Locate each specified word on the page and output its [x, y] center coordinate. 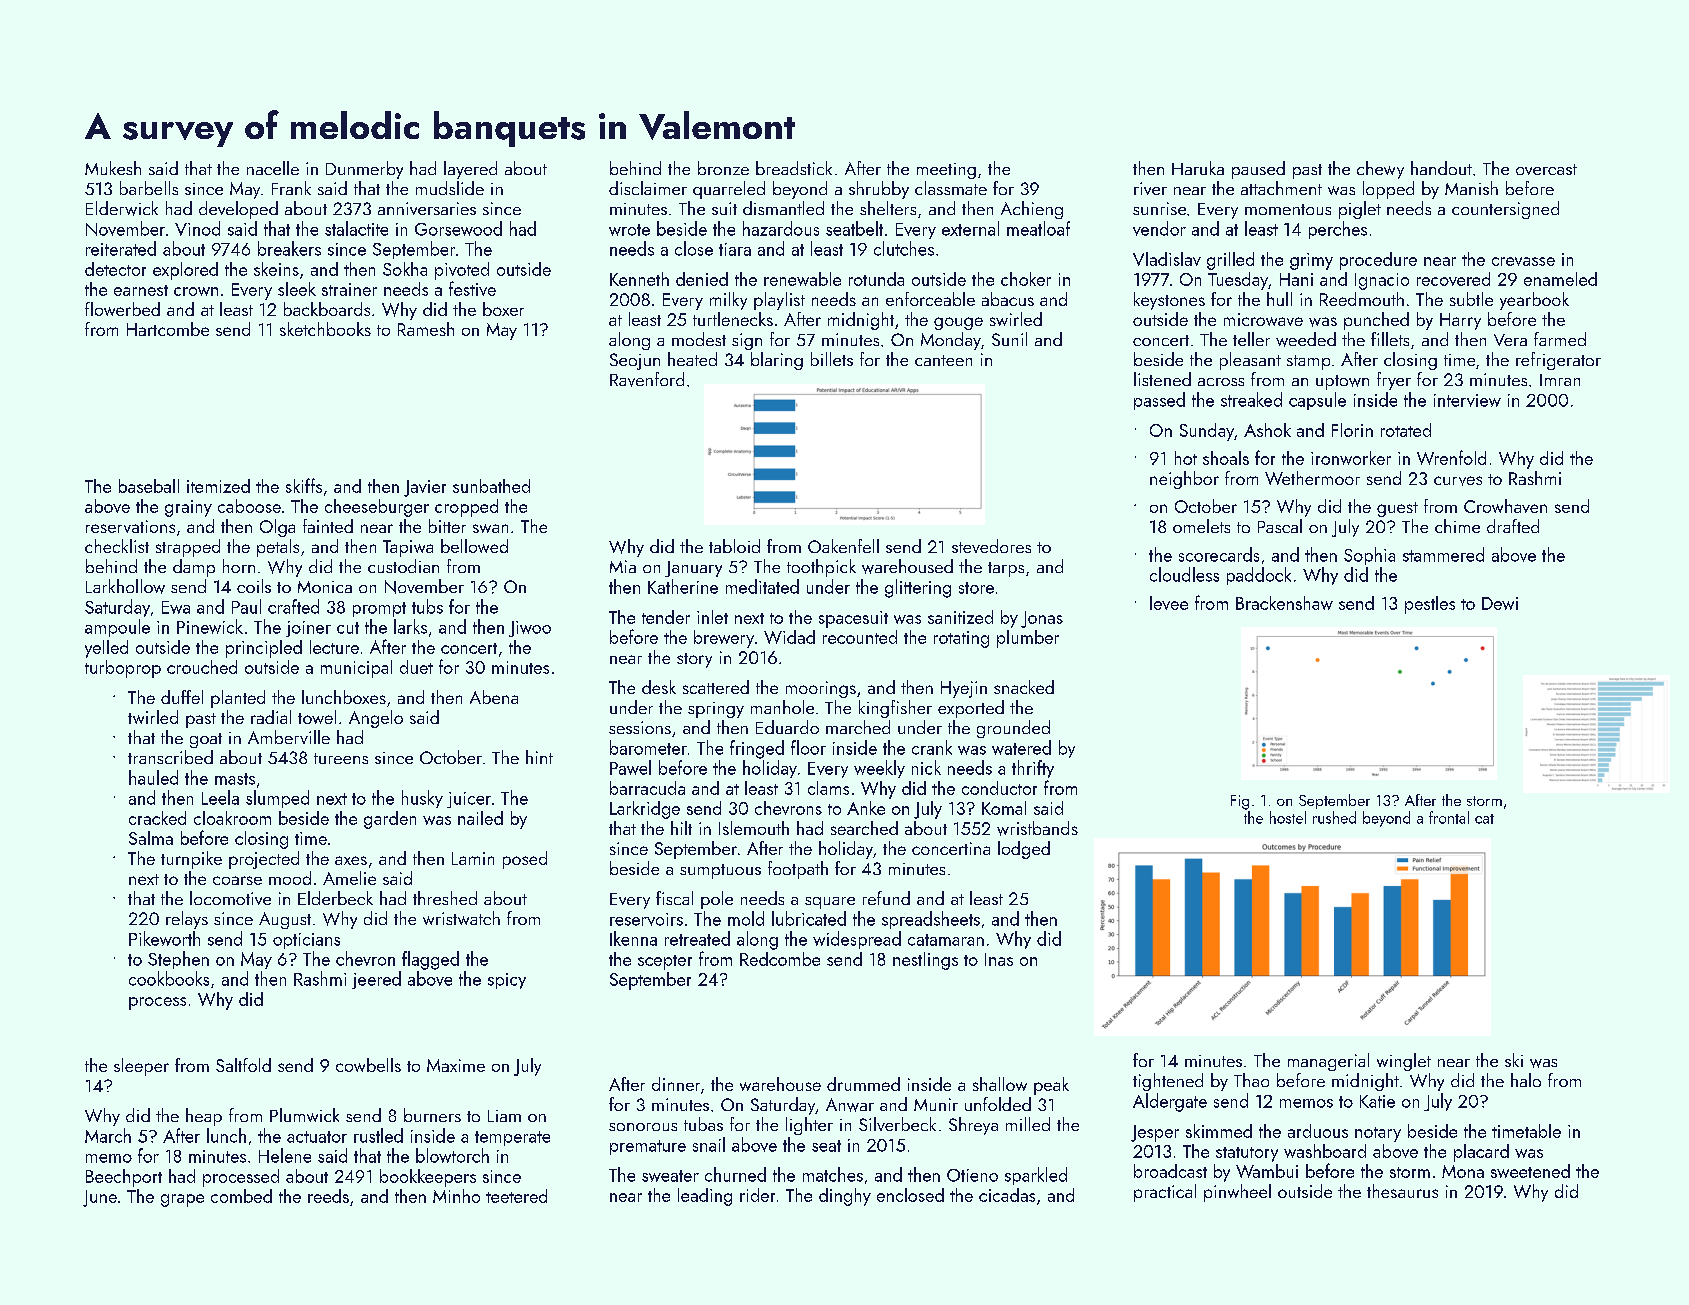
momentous [1288, 209]
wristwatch [461, 918]
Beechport [124, 1178]
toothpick [821, 568]
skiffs [304, 485]
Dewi [1500, 603]
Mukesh [113, 168]
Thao [1251, 1080]
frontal [1449, 817]
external [970, 228]
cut [348, 628]
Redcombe [780, 959]
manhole [782, 707]
